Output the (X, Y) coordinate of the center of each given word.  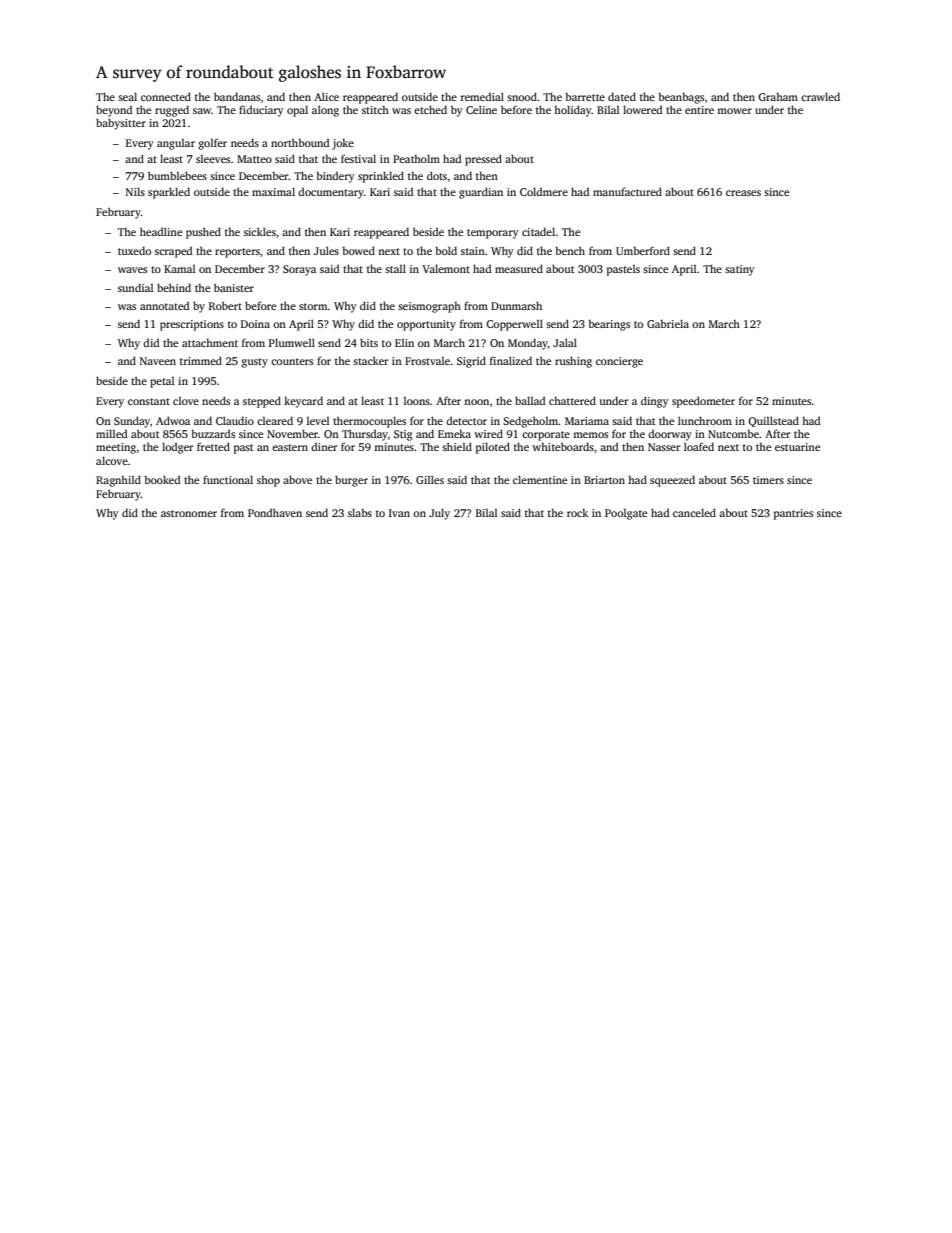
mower (734, 111)
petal (162, 382)
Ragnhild (118, 481)
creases (743, 193)
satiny (740, 270)
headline (161, 231)
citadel (538, 231)
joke (343, 144)
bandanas (237, 96)
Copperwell (514, 325)
